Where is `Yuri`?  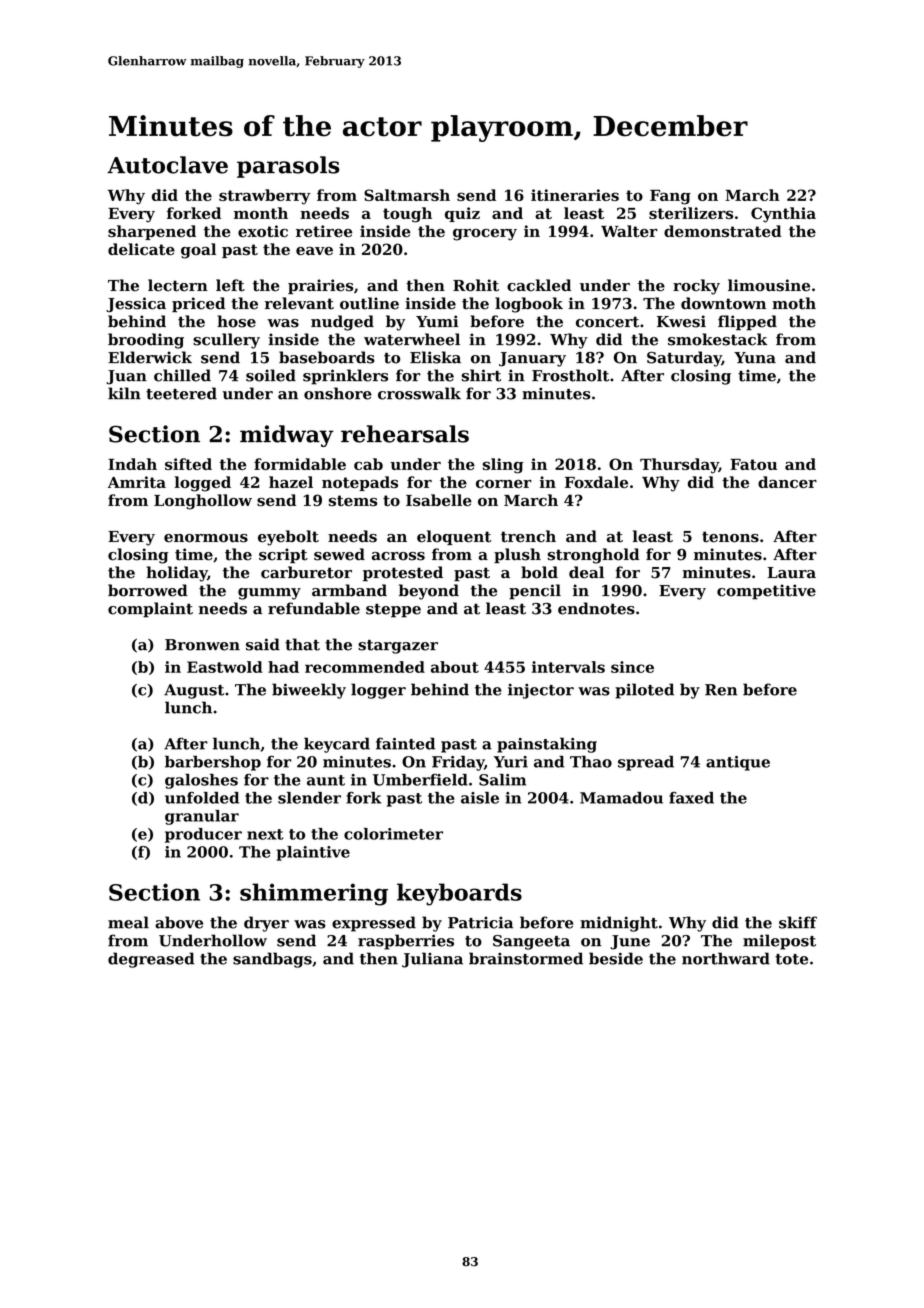 Yuri is located at coordinates (511, 762).
